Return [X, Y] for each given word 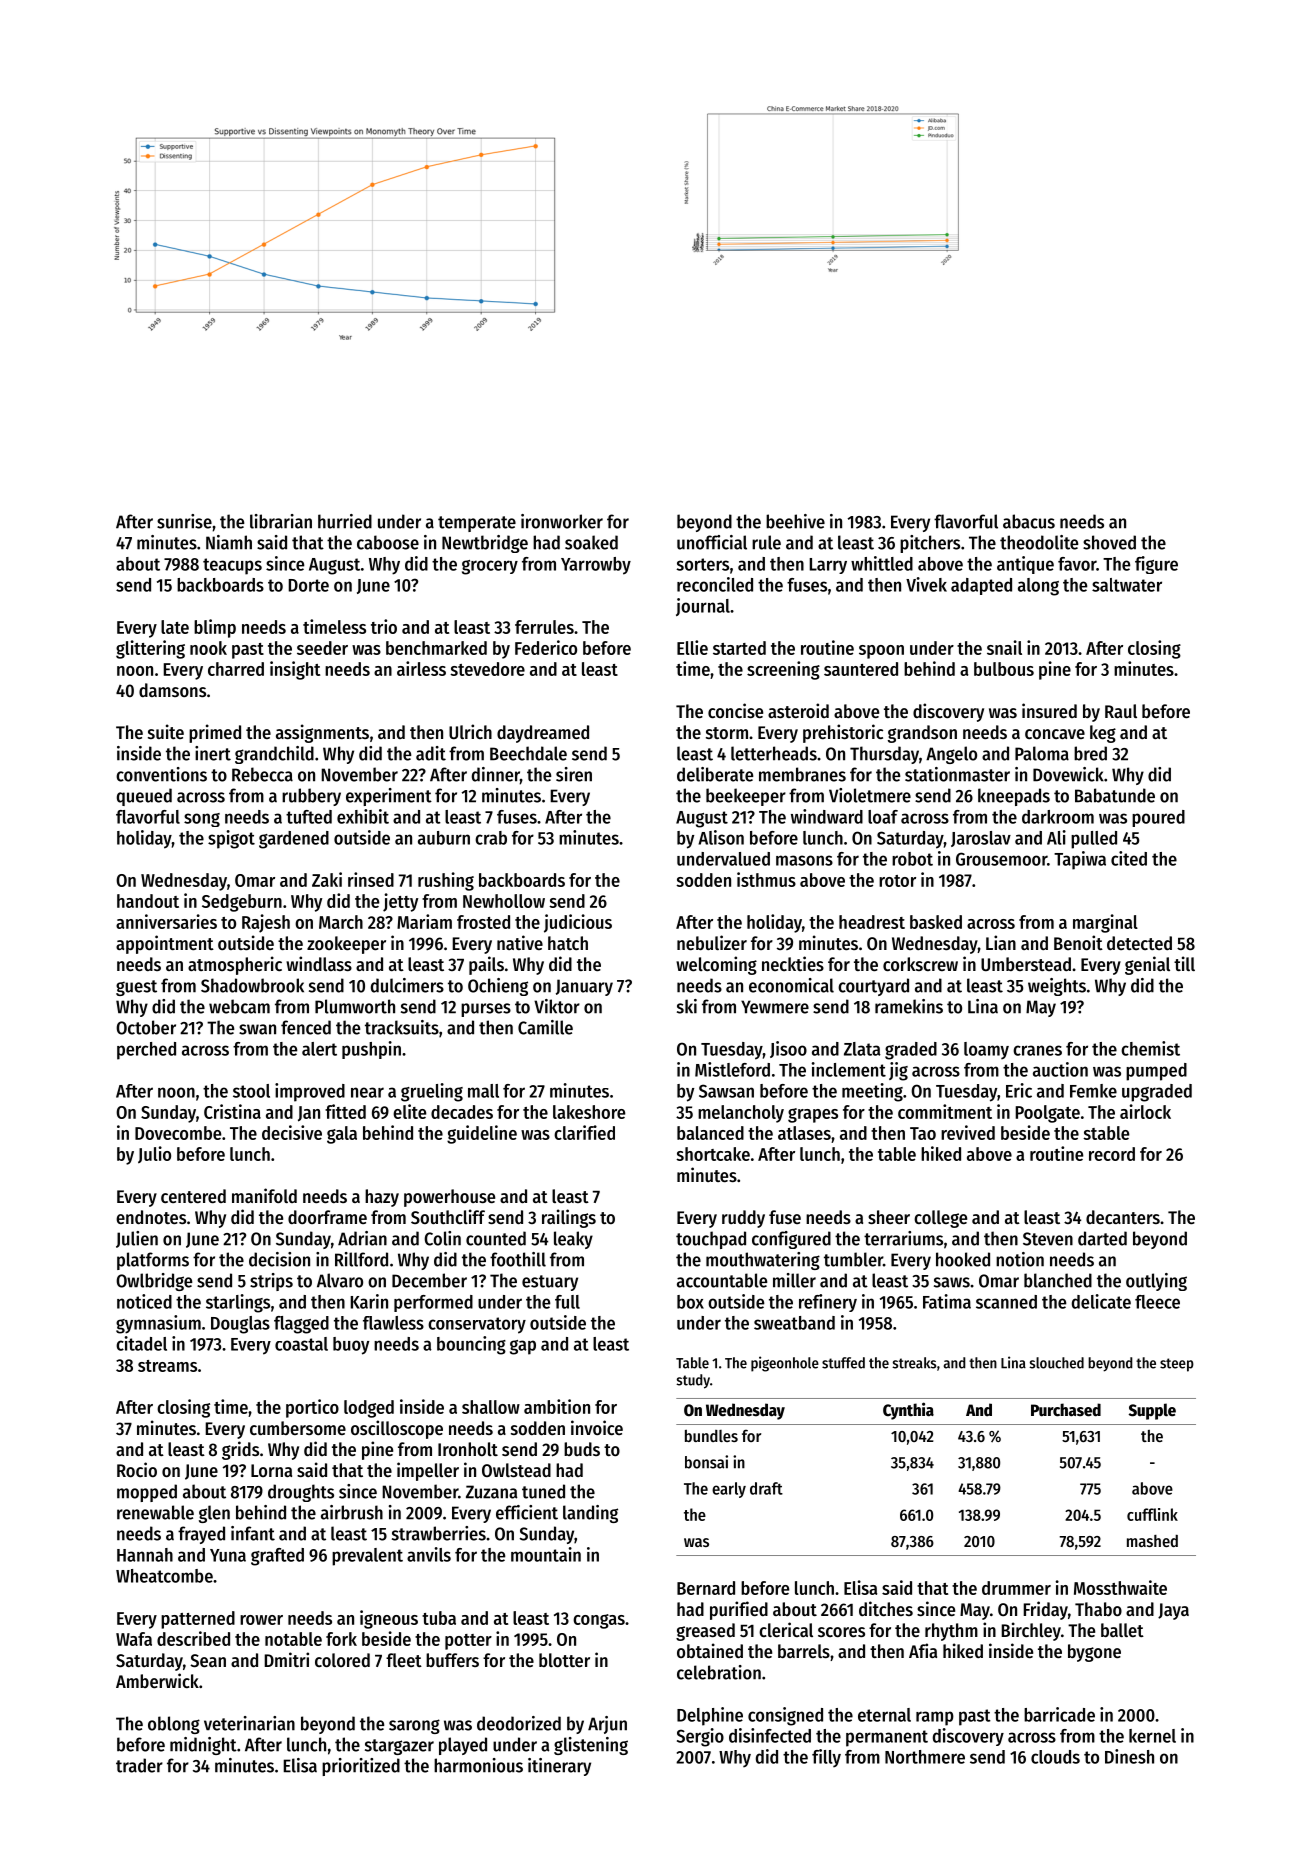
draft [766, 1488]
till [1184, 963]
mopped [147, 1493]
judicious [578, 923]
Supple [1152, 1411]
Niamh [229, 542]
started [739, 648]
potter [468, 1642]
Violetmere [870, 795]
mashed [1152, 1541]
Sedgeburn [242, 903]
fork [341, 1639]
